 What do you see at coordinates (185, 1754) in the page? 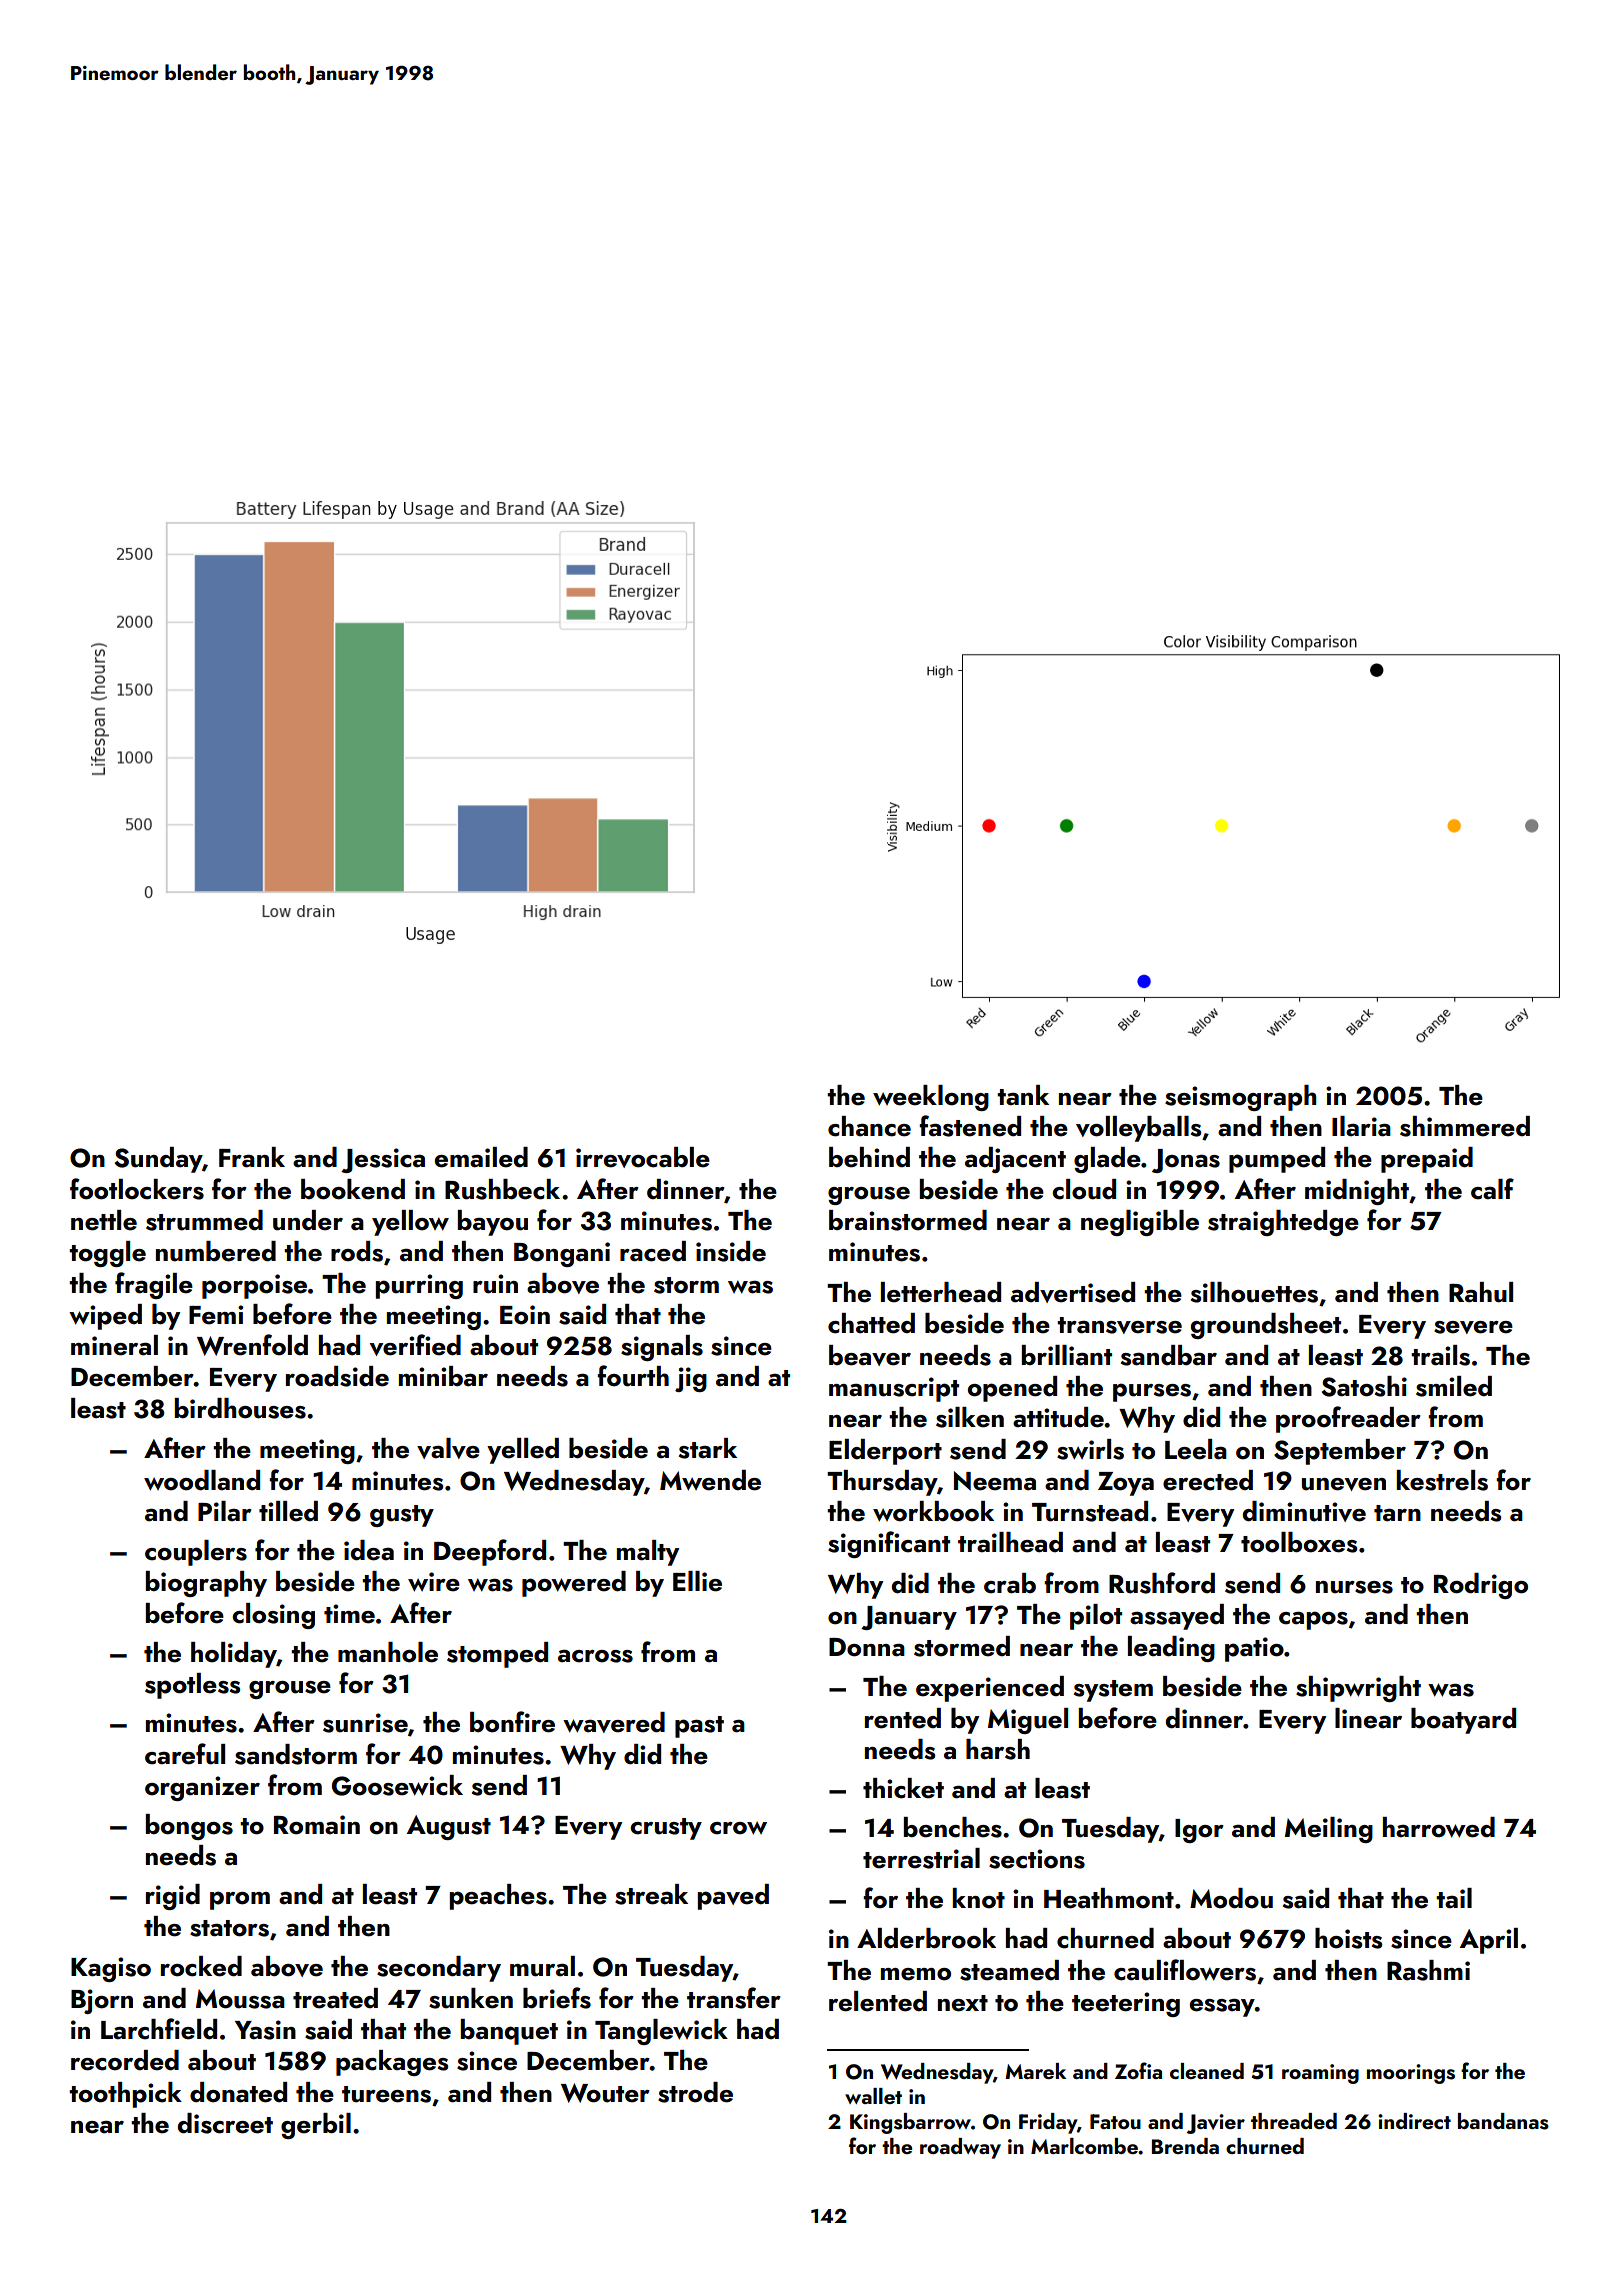
I see `careful` at bounding box center [185, 1754].
